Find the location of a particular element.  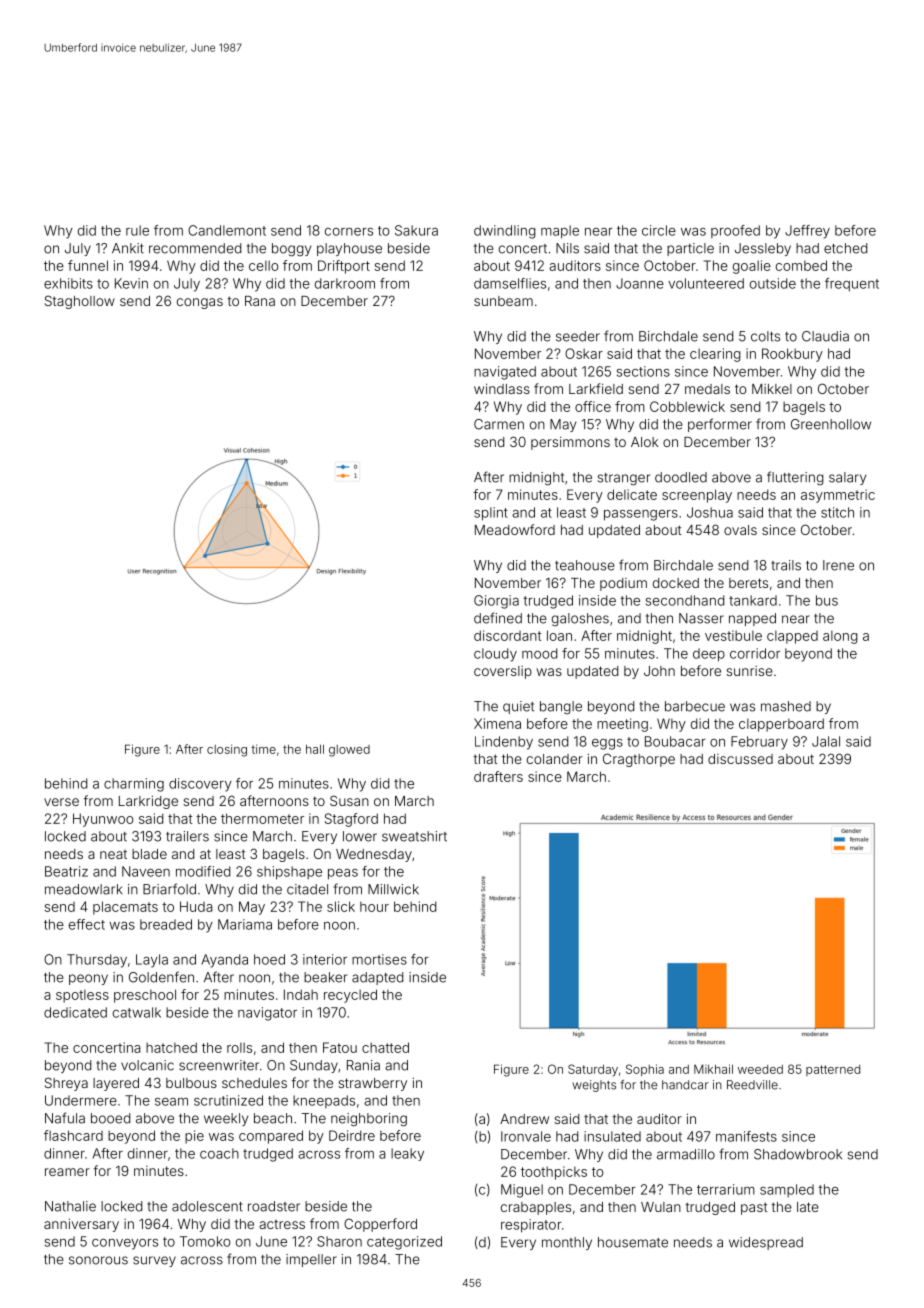

dwindling is located at coordinates (505, 232).
